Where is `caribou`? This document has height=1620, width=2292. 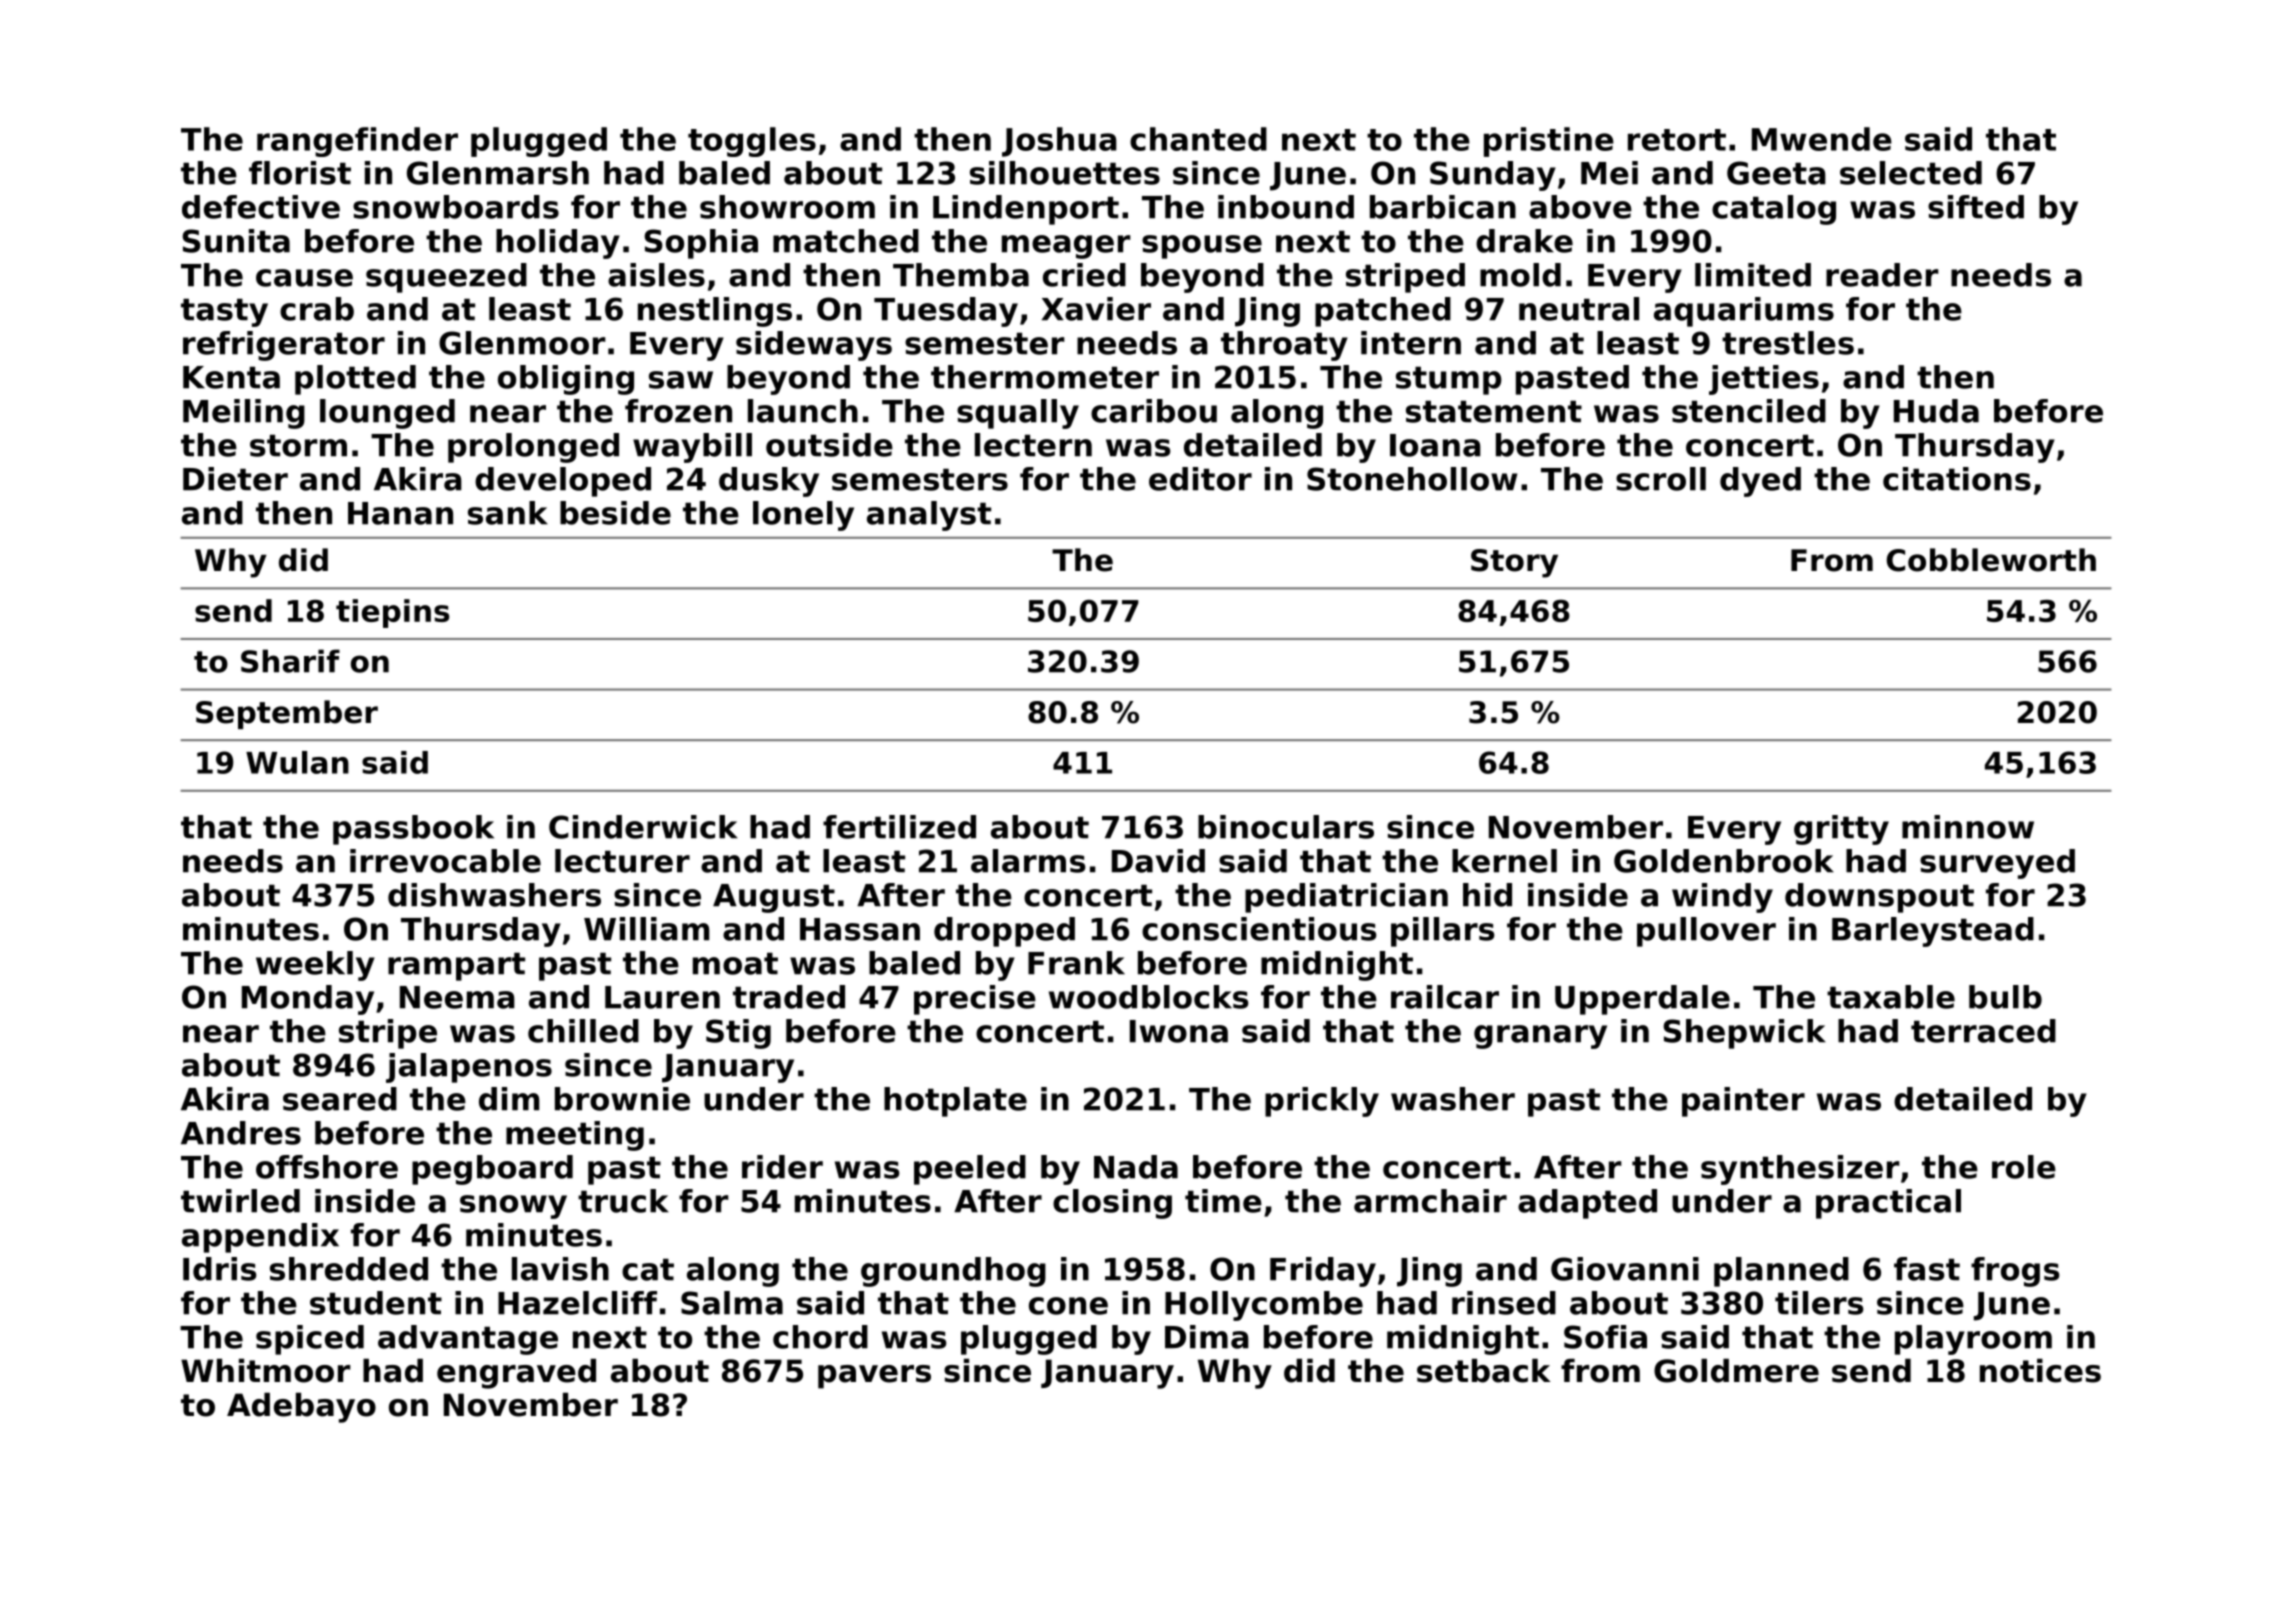
caribou is located at coordinates (1154, 411).
